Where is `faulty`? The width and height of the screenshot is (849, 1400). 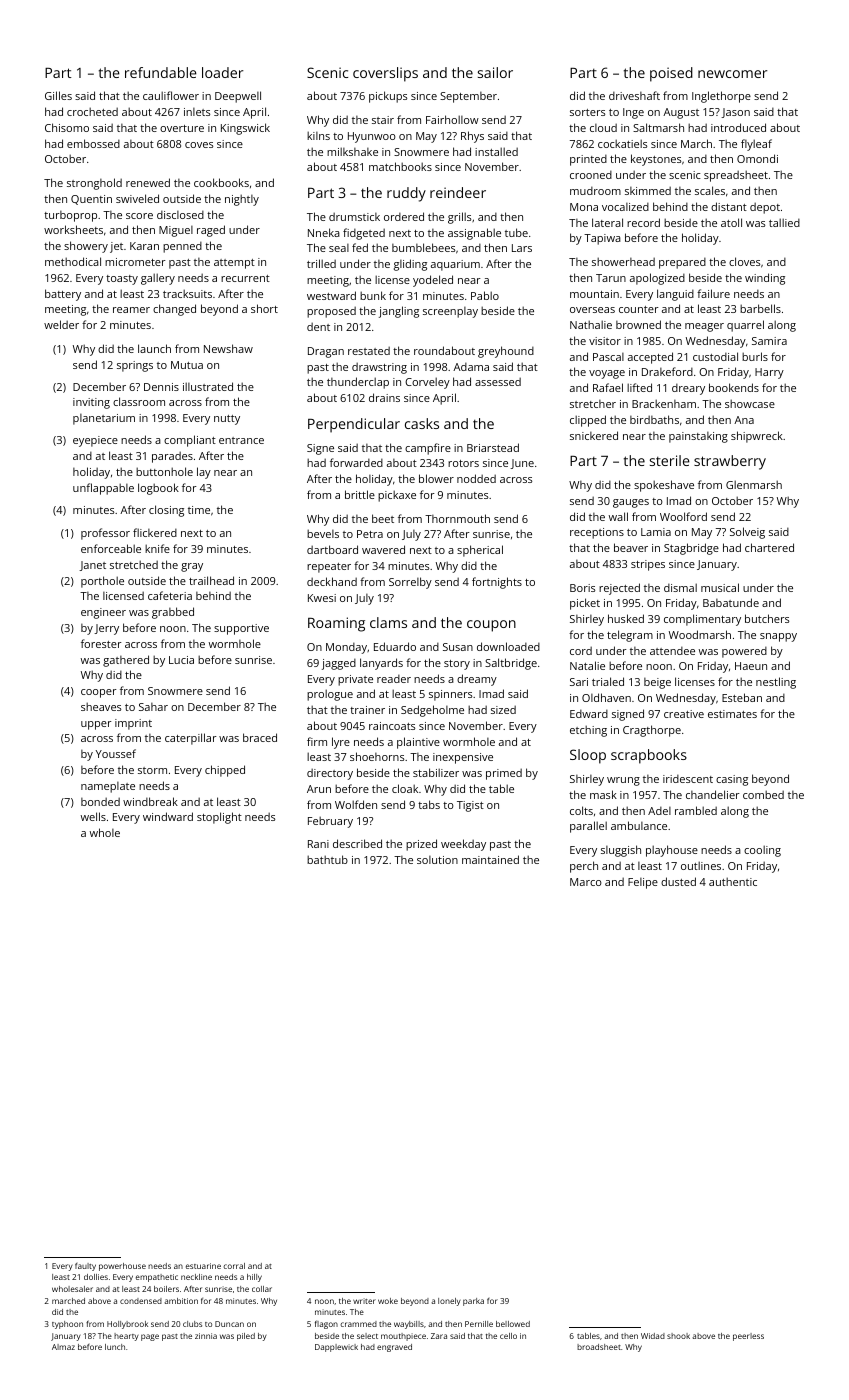 faulty is located at coordinates (85, 1267).
